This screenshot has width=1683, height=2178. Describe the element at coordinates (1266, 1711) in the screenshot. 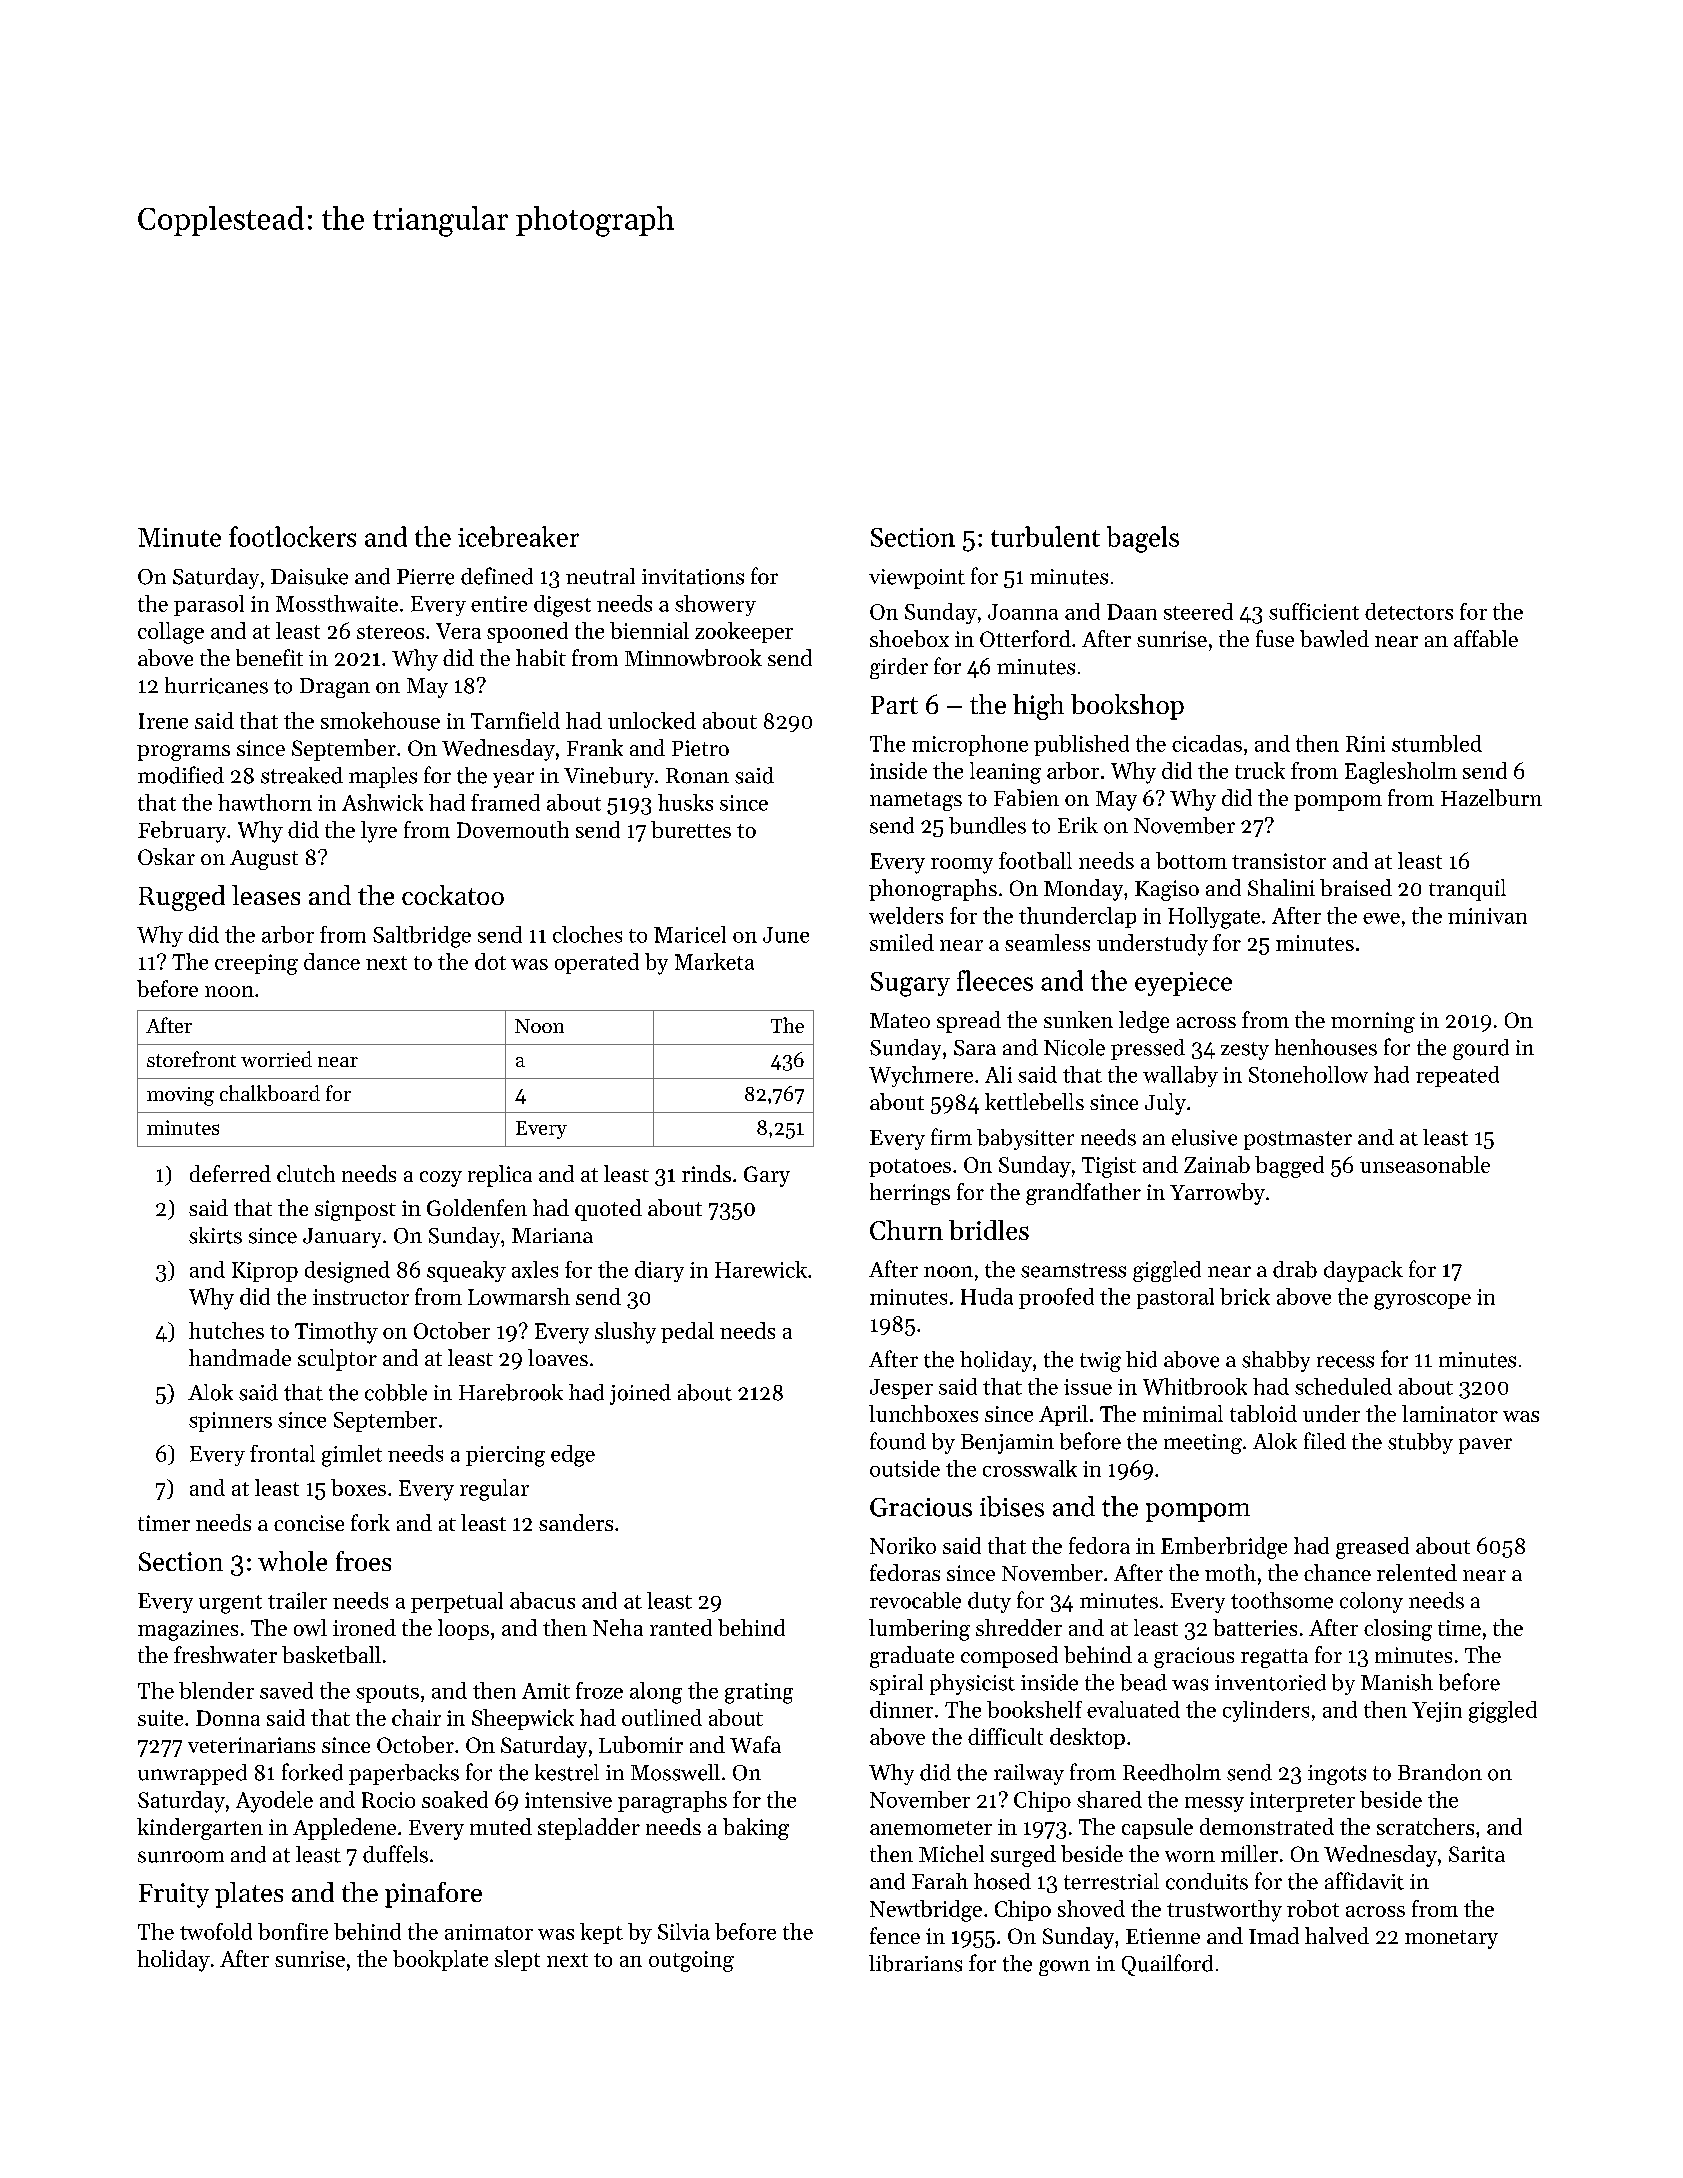

I see `cylinders` at that location.
